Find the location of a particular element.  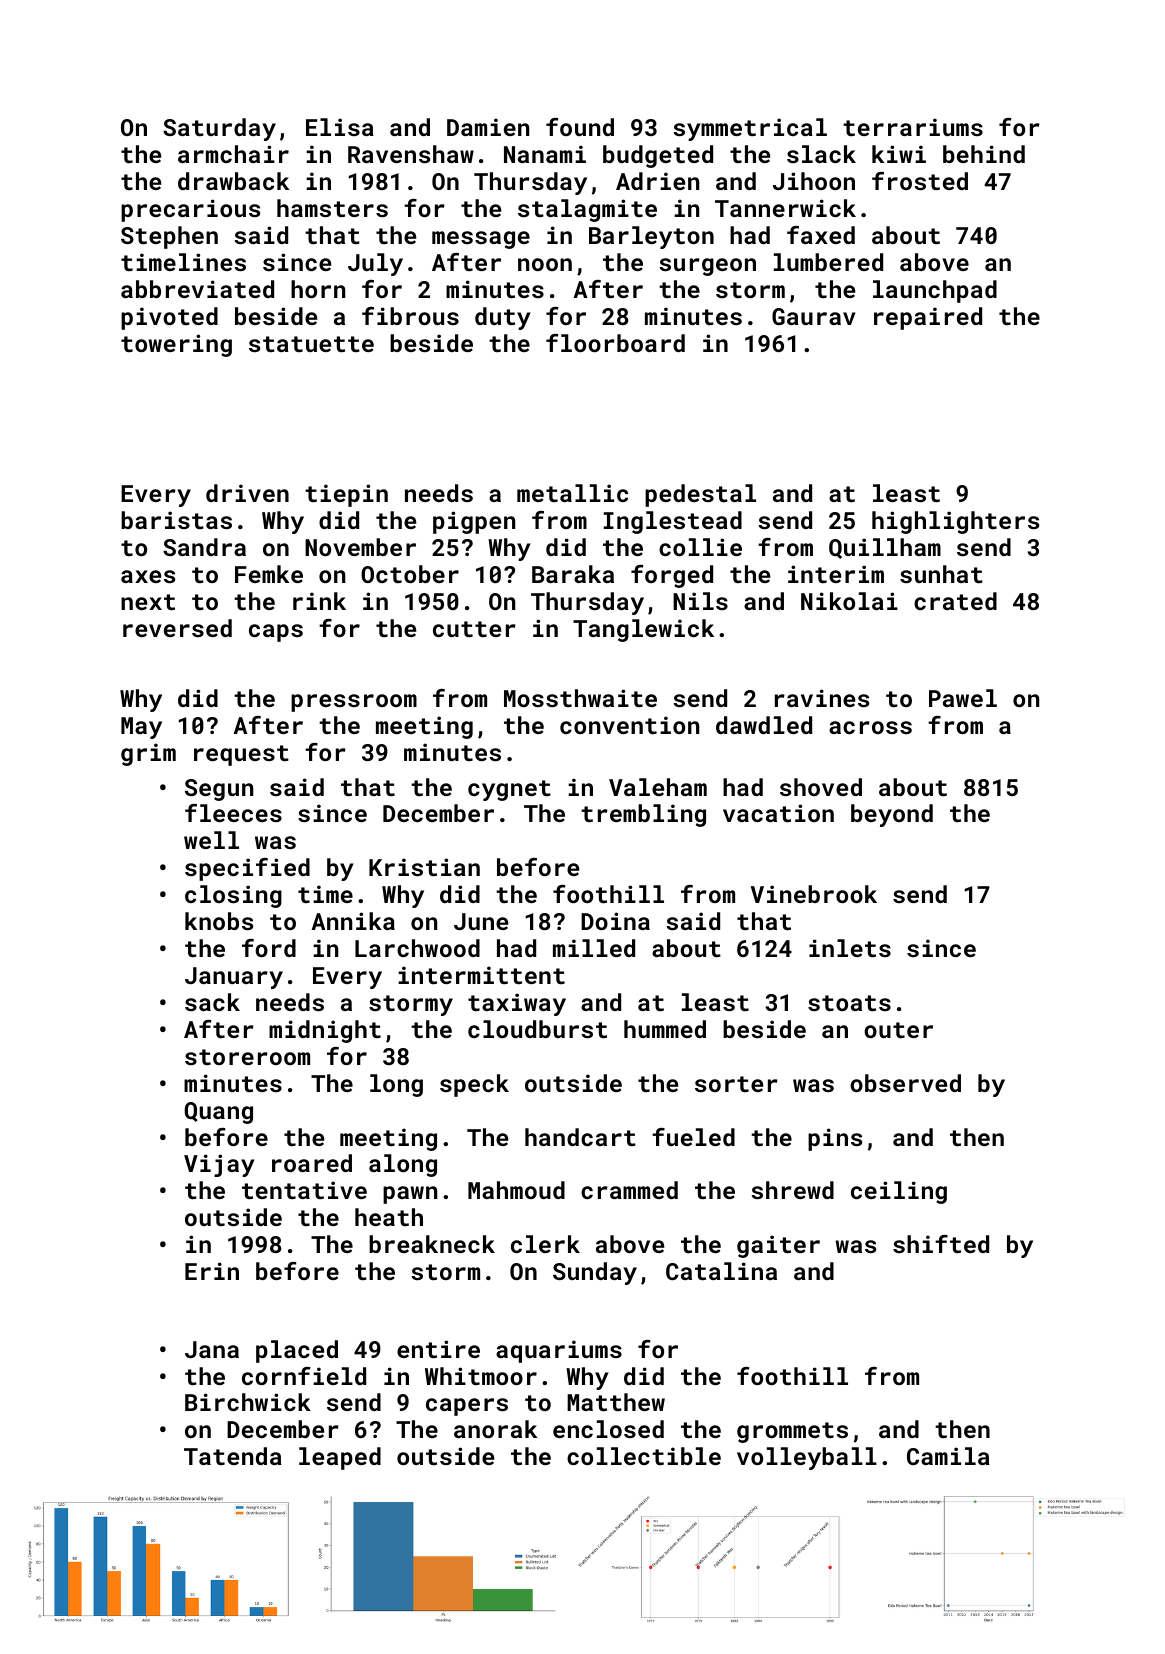

speck is located at coordinates (474, 1085).
